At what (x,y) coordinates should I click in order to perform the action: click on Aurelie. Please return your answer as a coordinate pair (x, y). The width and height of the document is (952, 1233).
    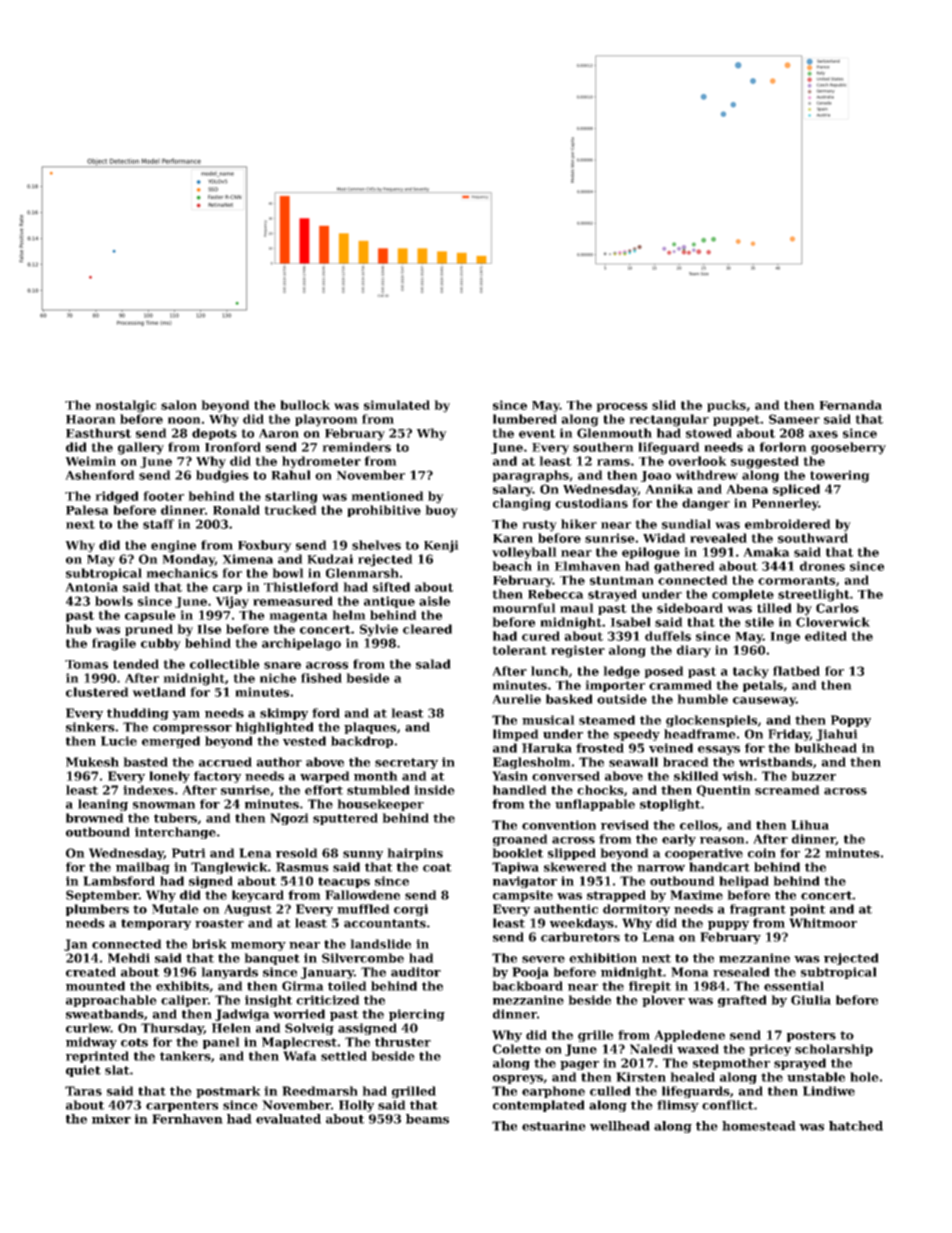
    Looking at the image, I should click on (516, 699).
